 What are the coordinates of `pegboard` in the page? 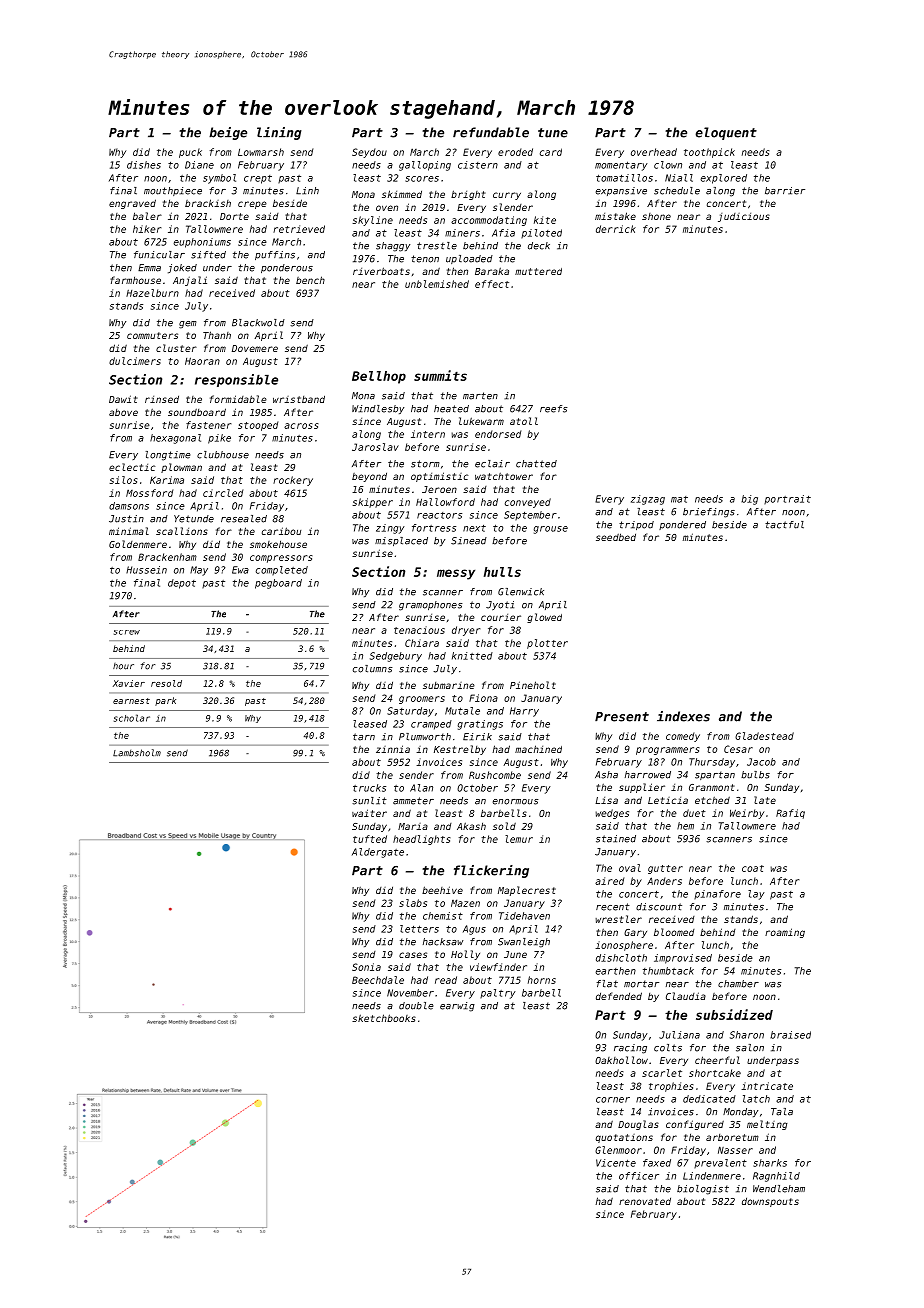 It's located at (278, 584).
